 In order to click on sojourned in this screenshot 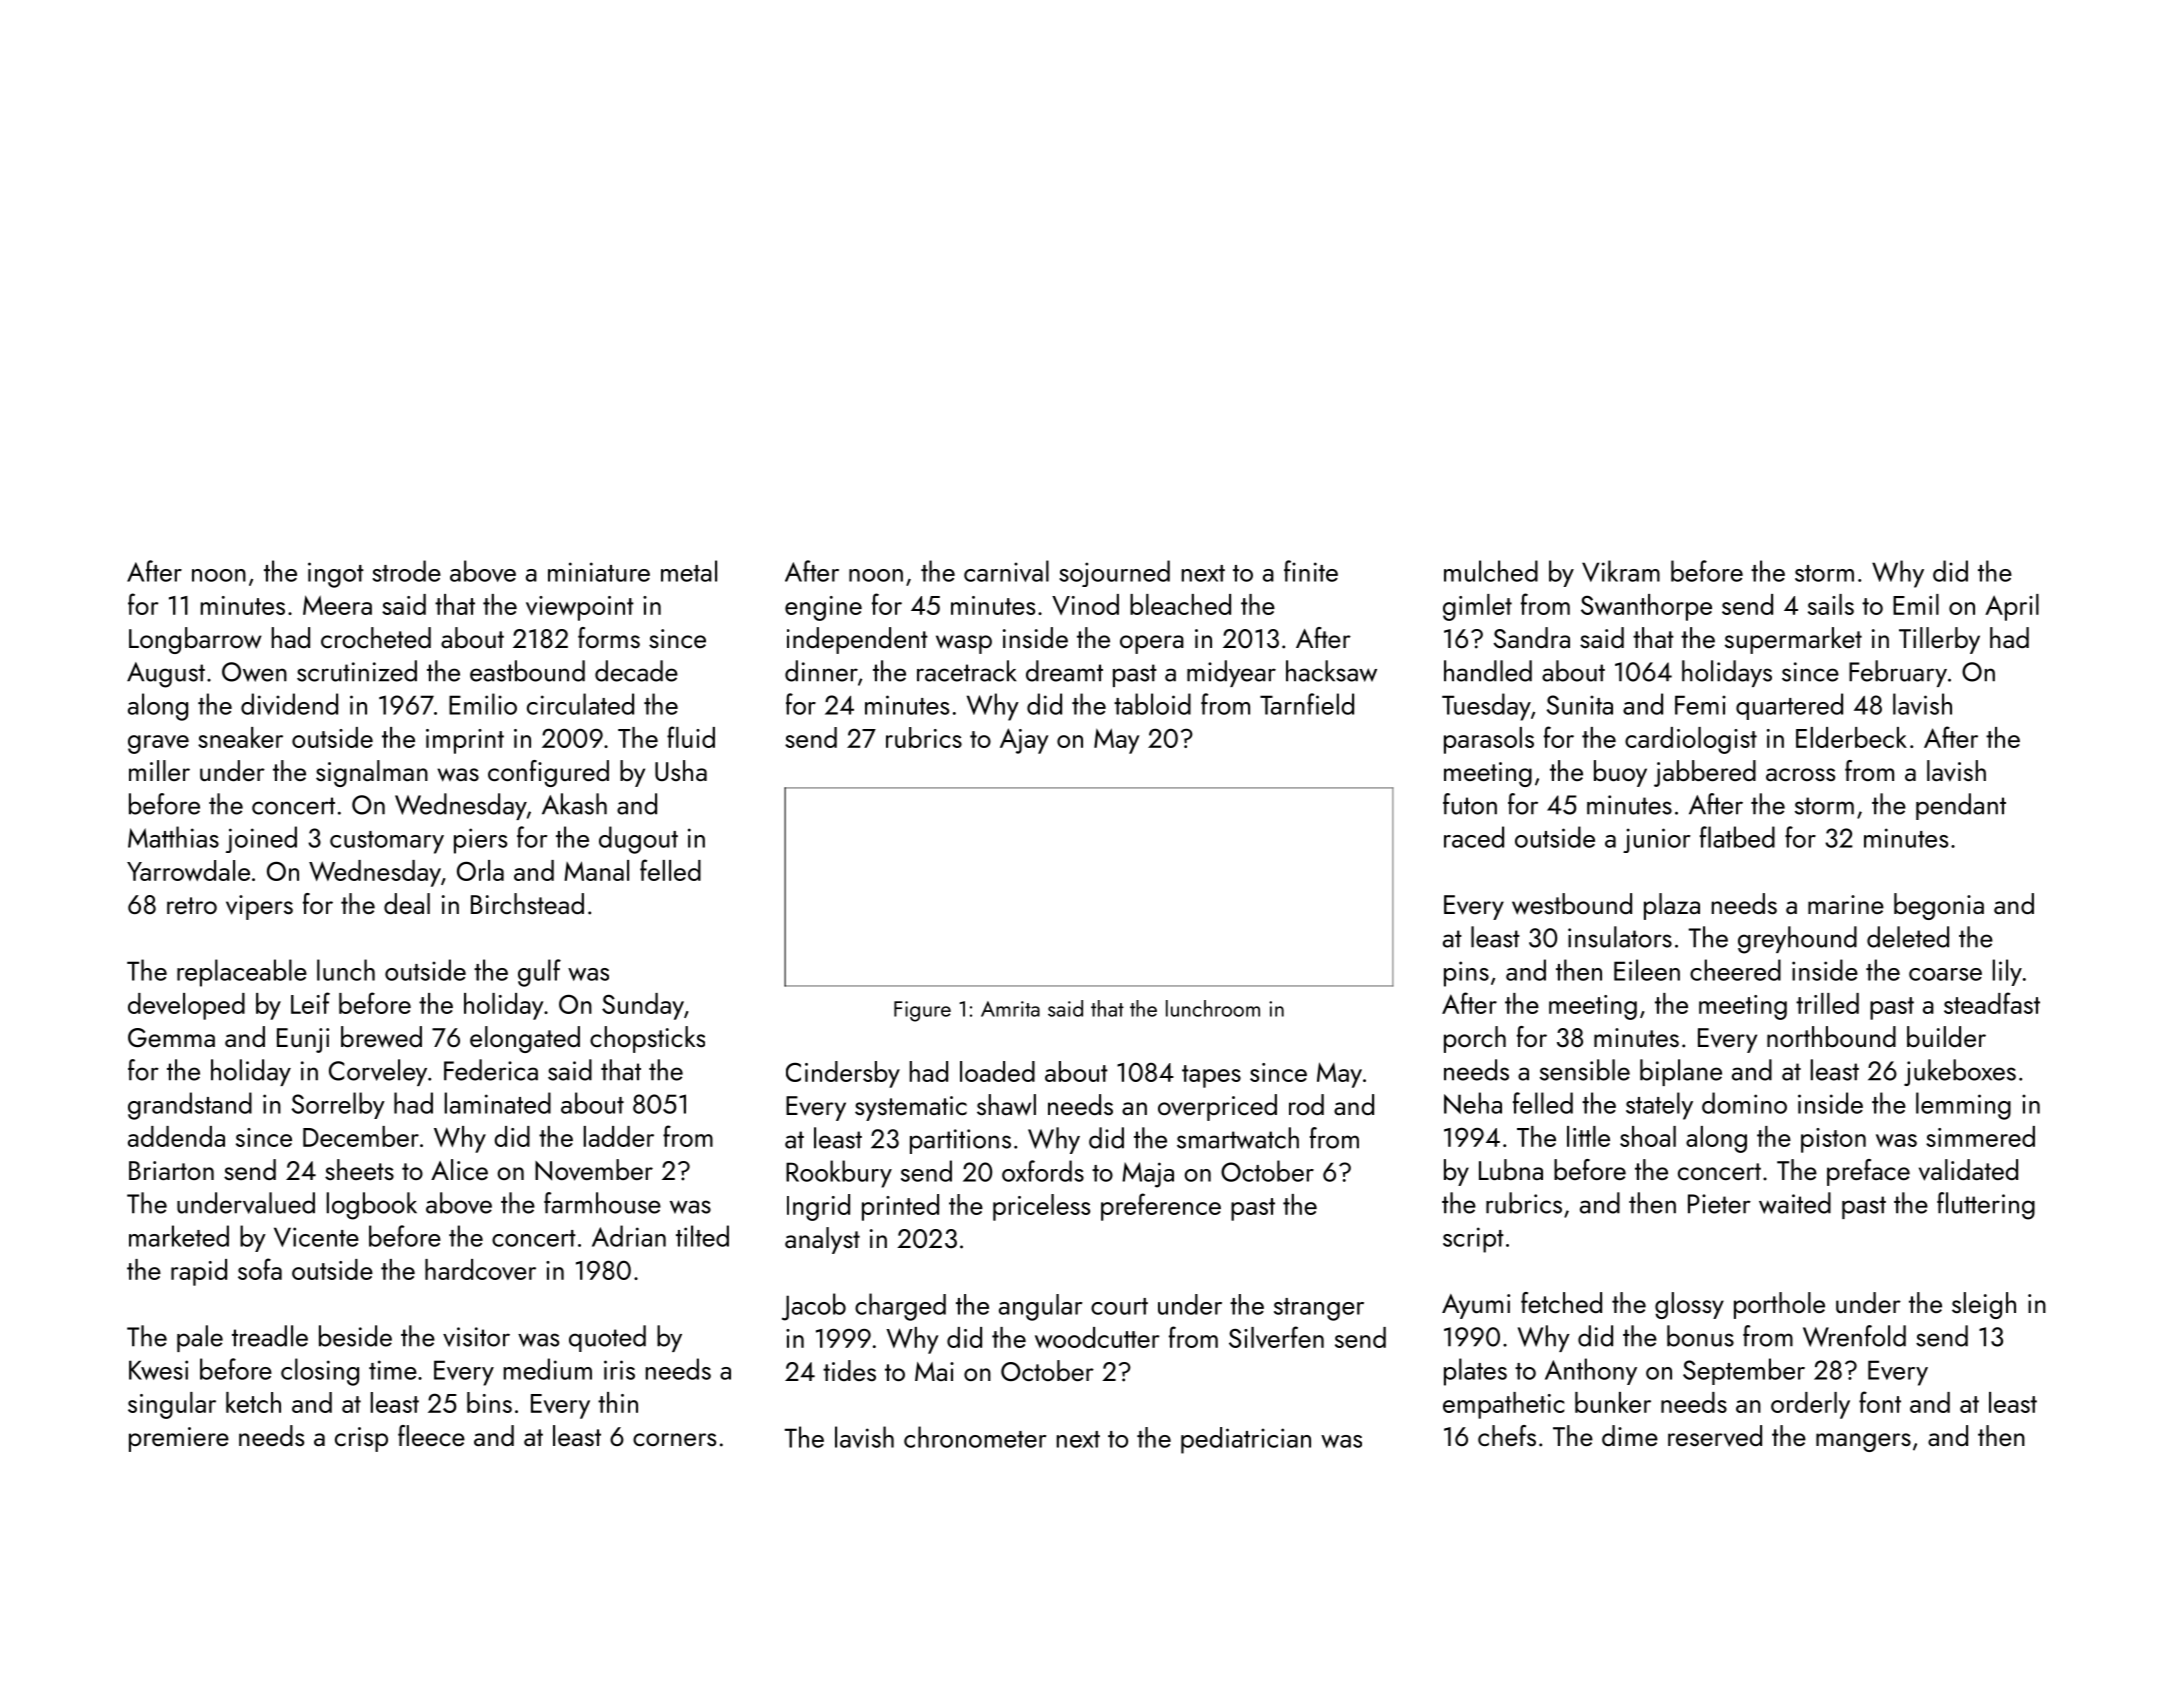, I will do `click(1114, 573)`.
